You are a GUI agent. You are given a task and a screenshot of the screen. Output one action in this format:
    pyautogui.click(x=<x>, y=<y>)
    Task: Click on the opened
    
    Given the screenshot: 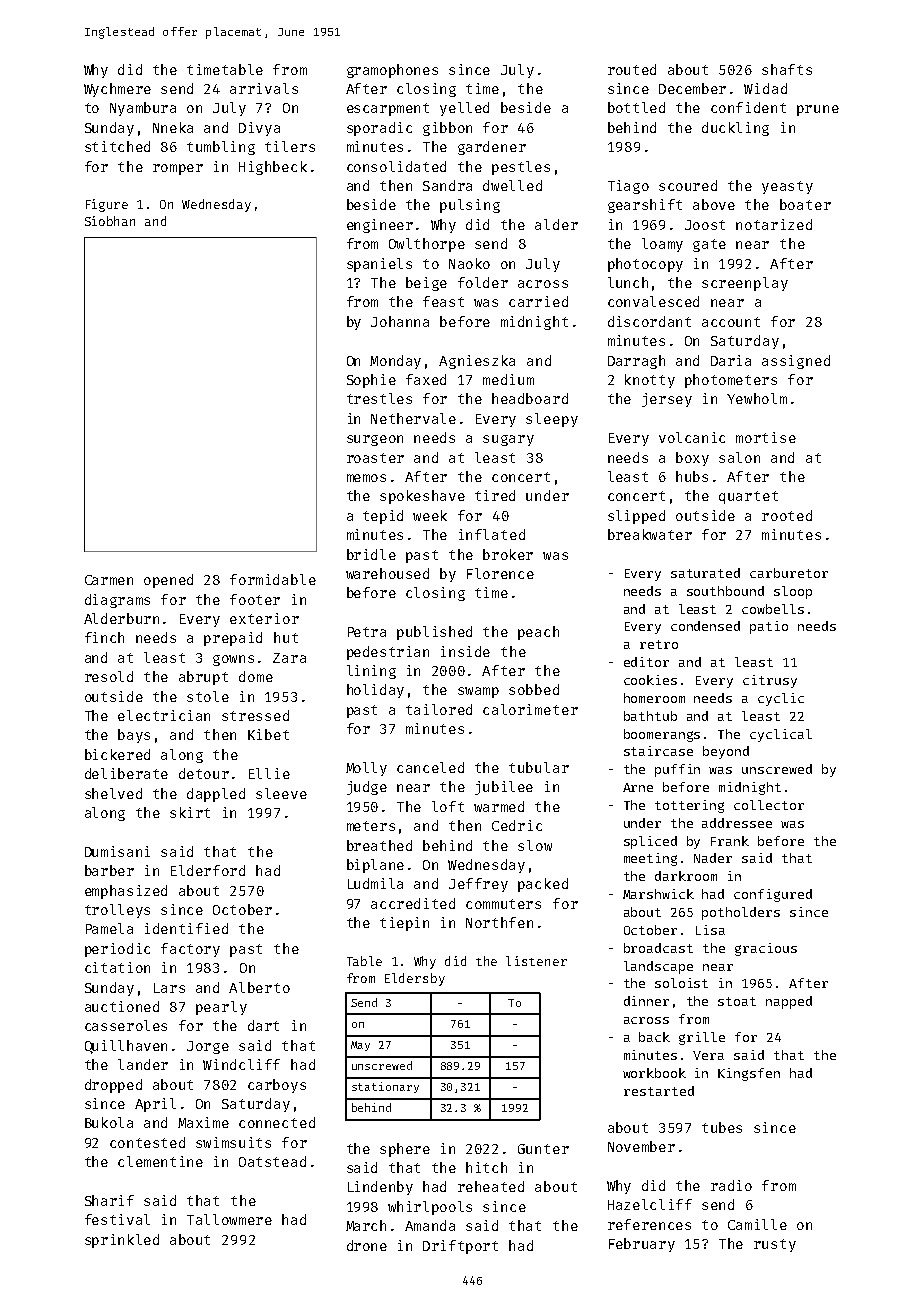 What is the action you would take?
    pyautogui.click(x=168, y=581)
